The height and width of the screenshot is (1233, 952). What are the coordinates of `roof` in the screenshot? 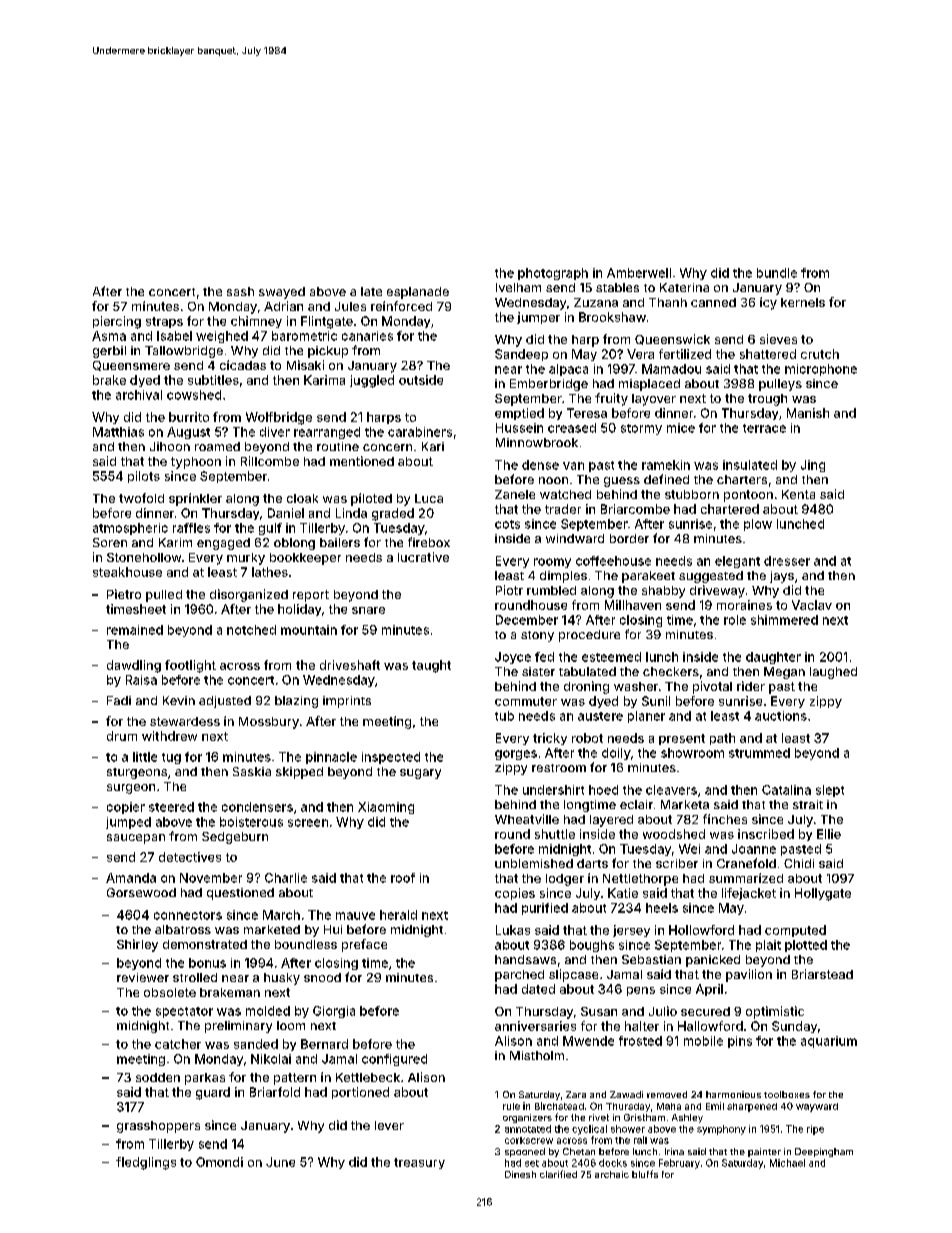 It's located at (403, 878).
